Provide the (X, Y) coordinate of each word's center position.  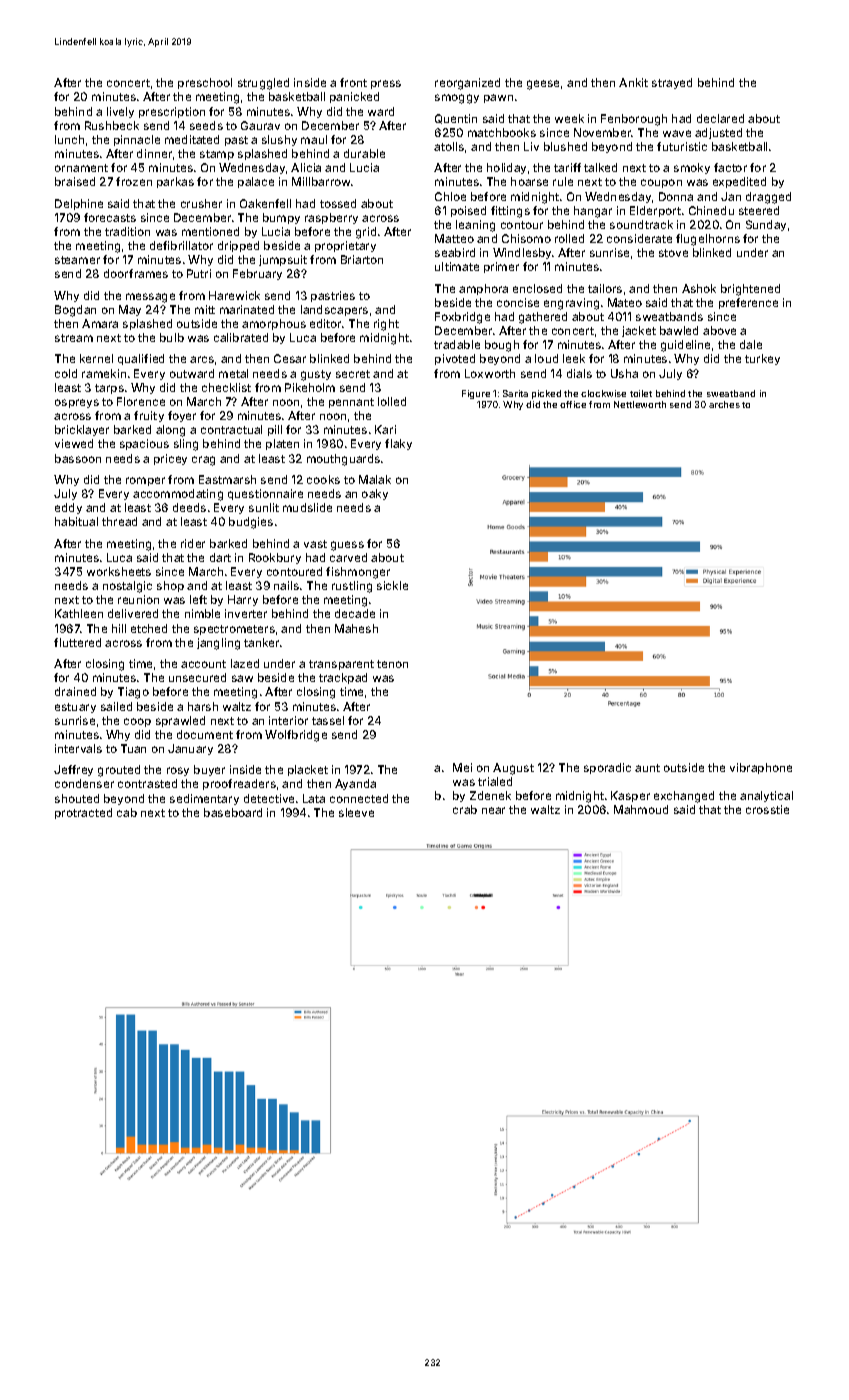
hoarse (529, 181)
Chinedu (711, 210)
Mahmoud (641, 809)
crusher (201, 203)
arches (724, 404)
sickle (392, 585)
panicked (354, 97)
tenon (392, 664)
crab (465, 809)
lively (120, 112)
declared (720, 118)
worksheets (119, 571)
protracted (83, 813)
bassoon (78, 458)
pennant (351, 403)
